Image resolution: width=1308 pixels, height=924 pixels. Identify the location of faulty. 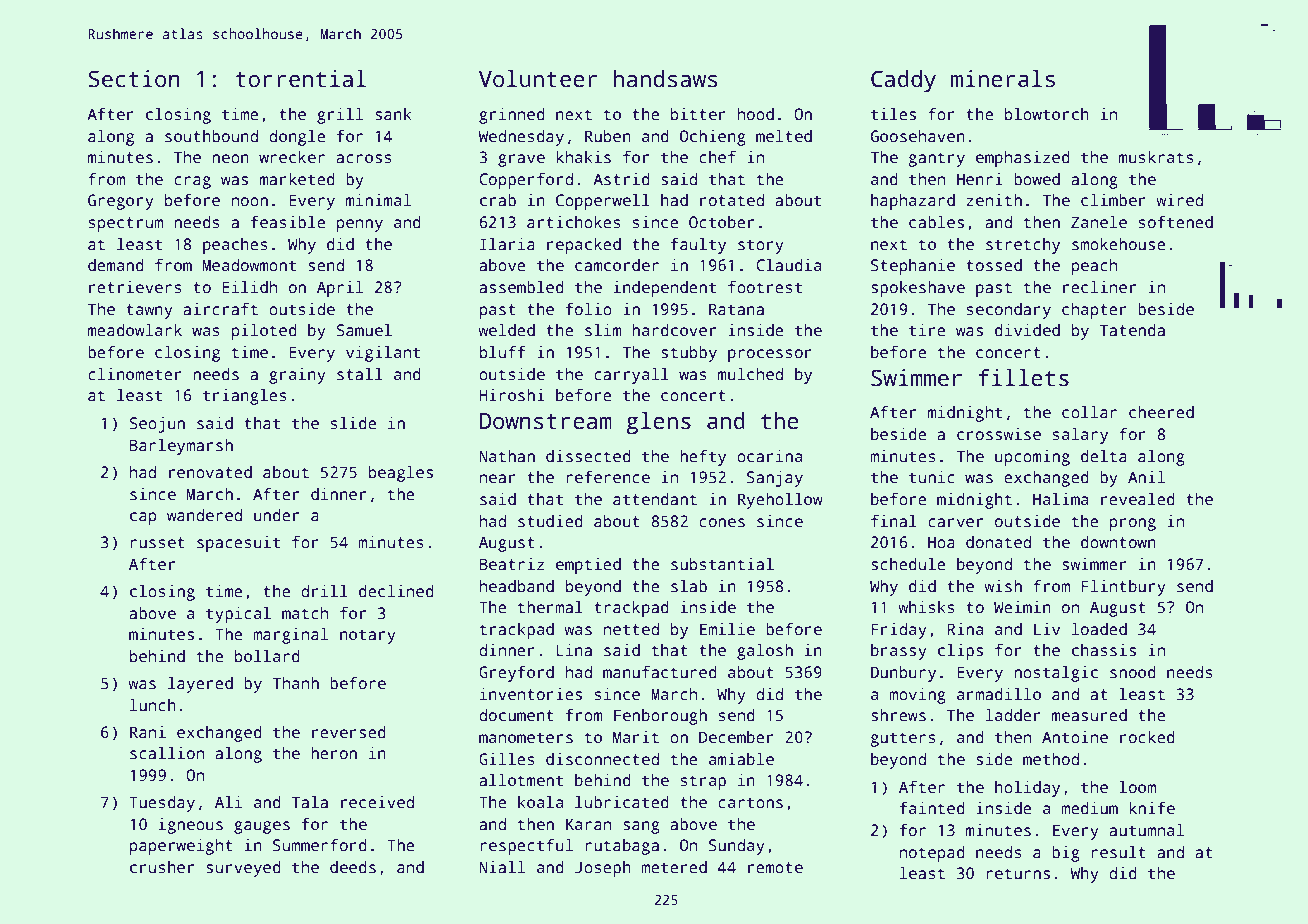
(698, 246).
